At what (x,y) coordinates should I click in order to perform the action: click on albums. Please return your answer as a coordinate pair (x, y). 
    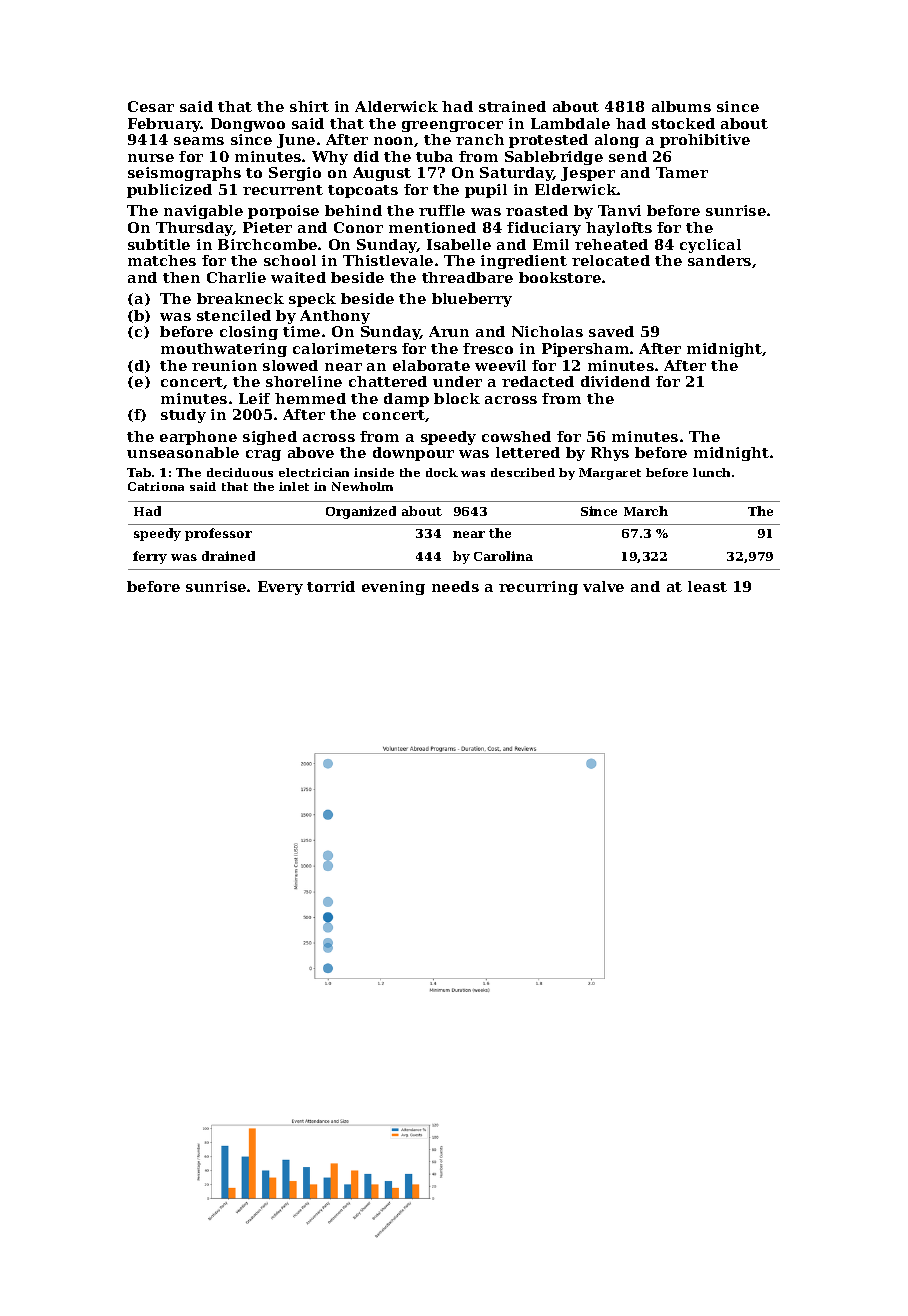
    Looking at the image, I should click on (681, 106).
